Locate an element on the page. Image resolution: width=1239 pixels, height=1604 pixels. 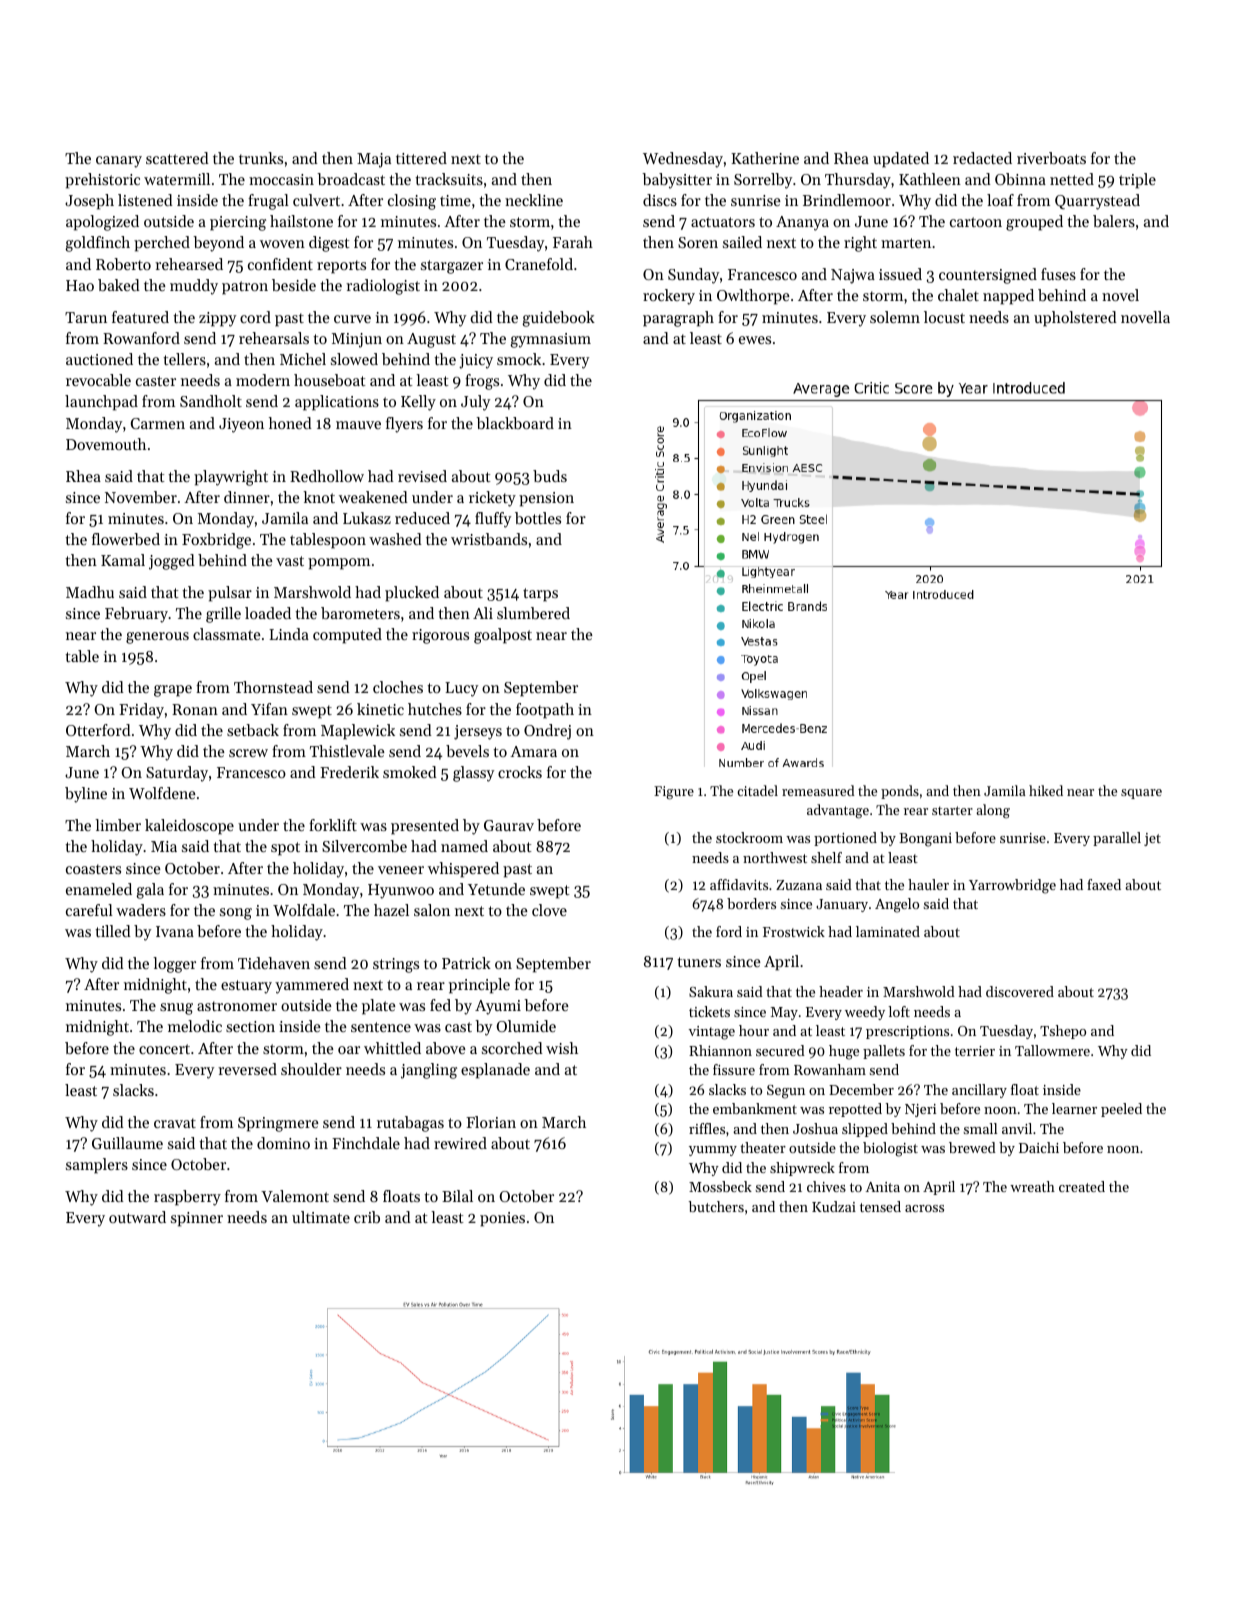
Madhu is located at coordinates (90, 592).
